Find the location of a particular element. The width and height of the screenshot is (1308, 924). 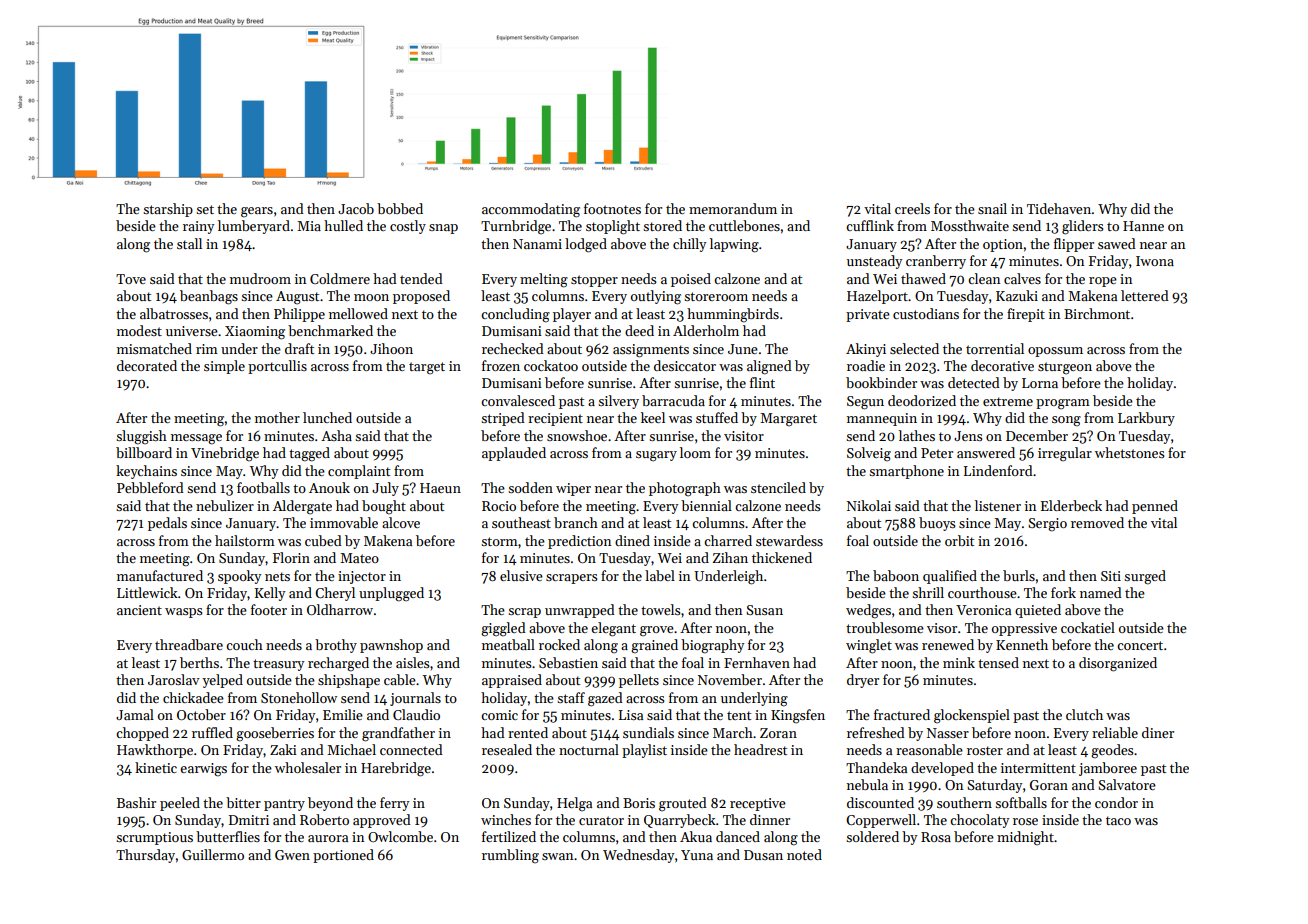

footnotes is located at coordinates (612, 208).
